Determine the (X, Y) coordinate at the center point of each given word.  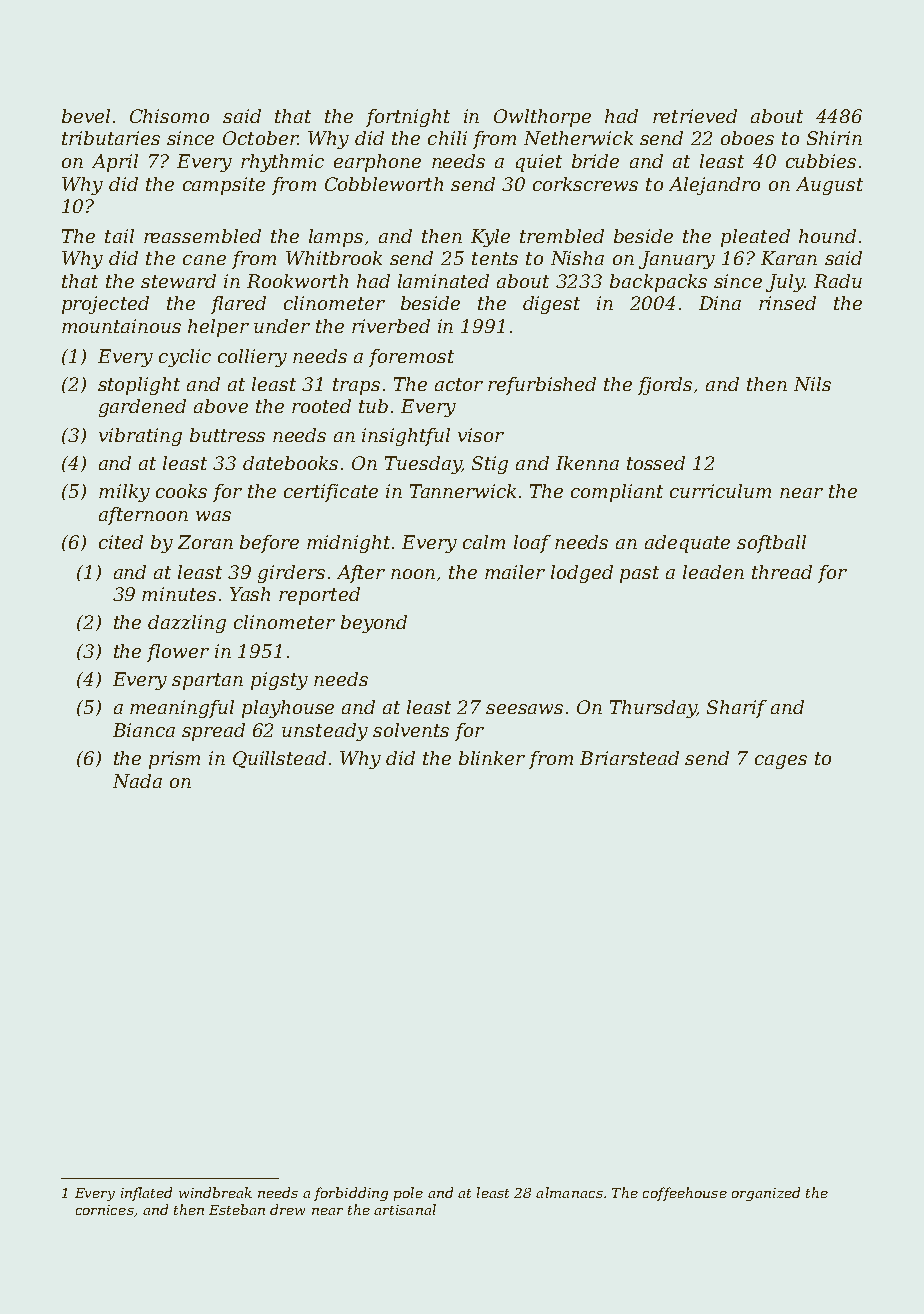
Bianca (144, 730)
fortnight (408, 118)
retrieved (695, 116)
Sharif (737, 709)
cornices (105, 1210)
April (115, 163)
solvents (411, 730)
